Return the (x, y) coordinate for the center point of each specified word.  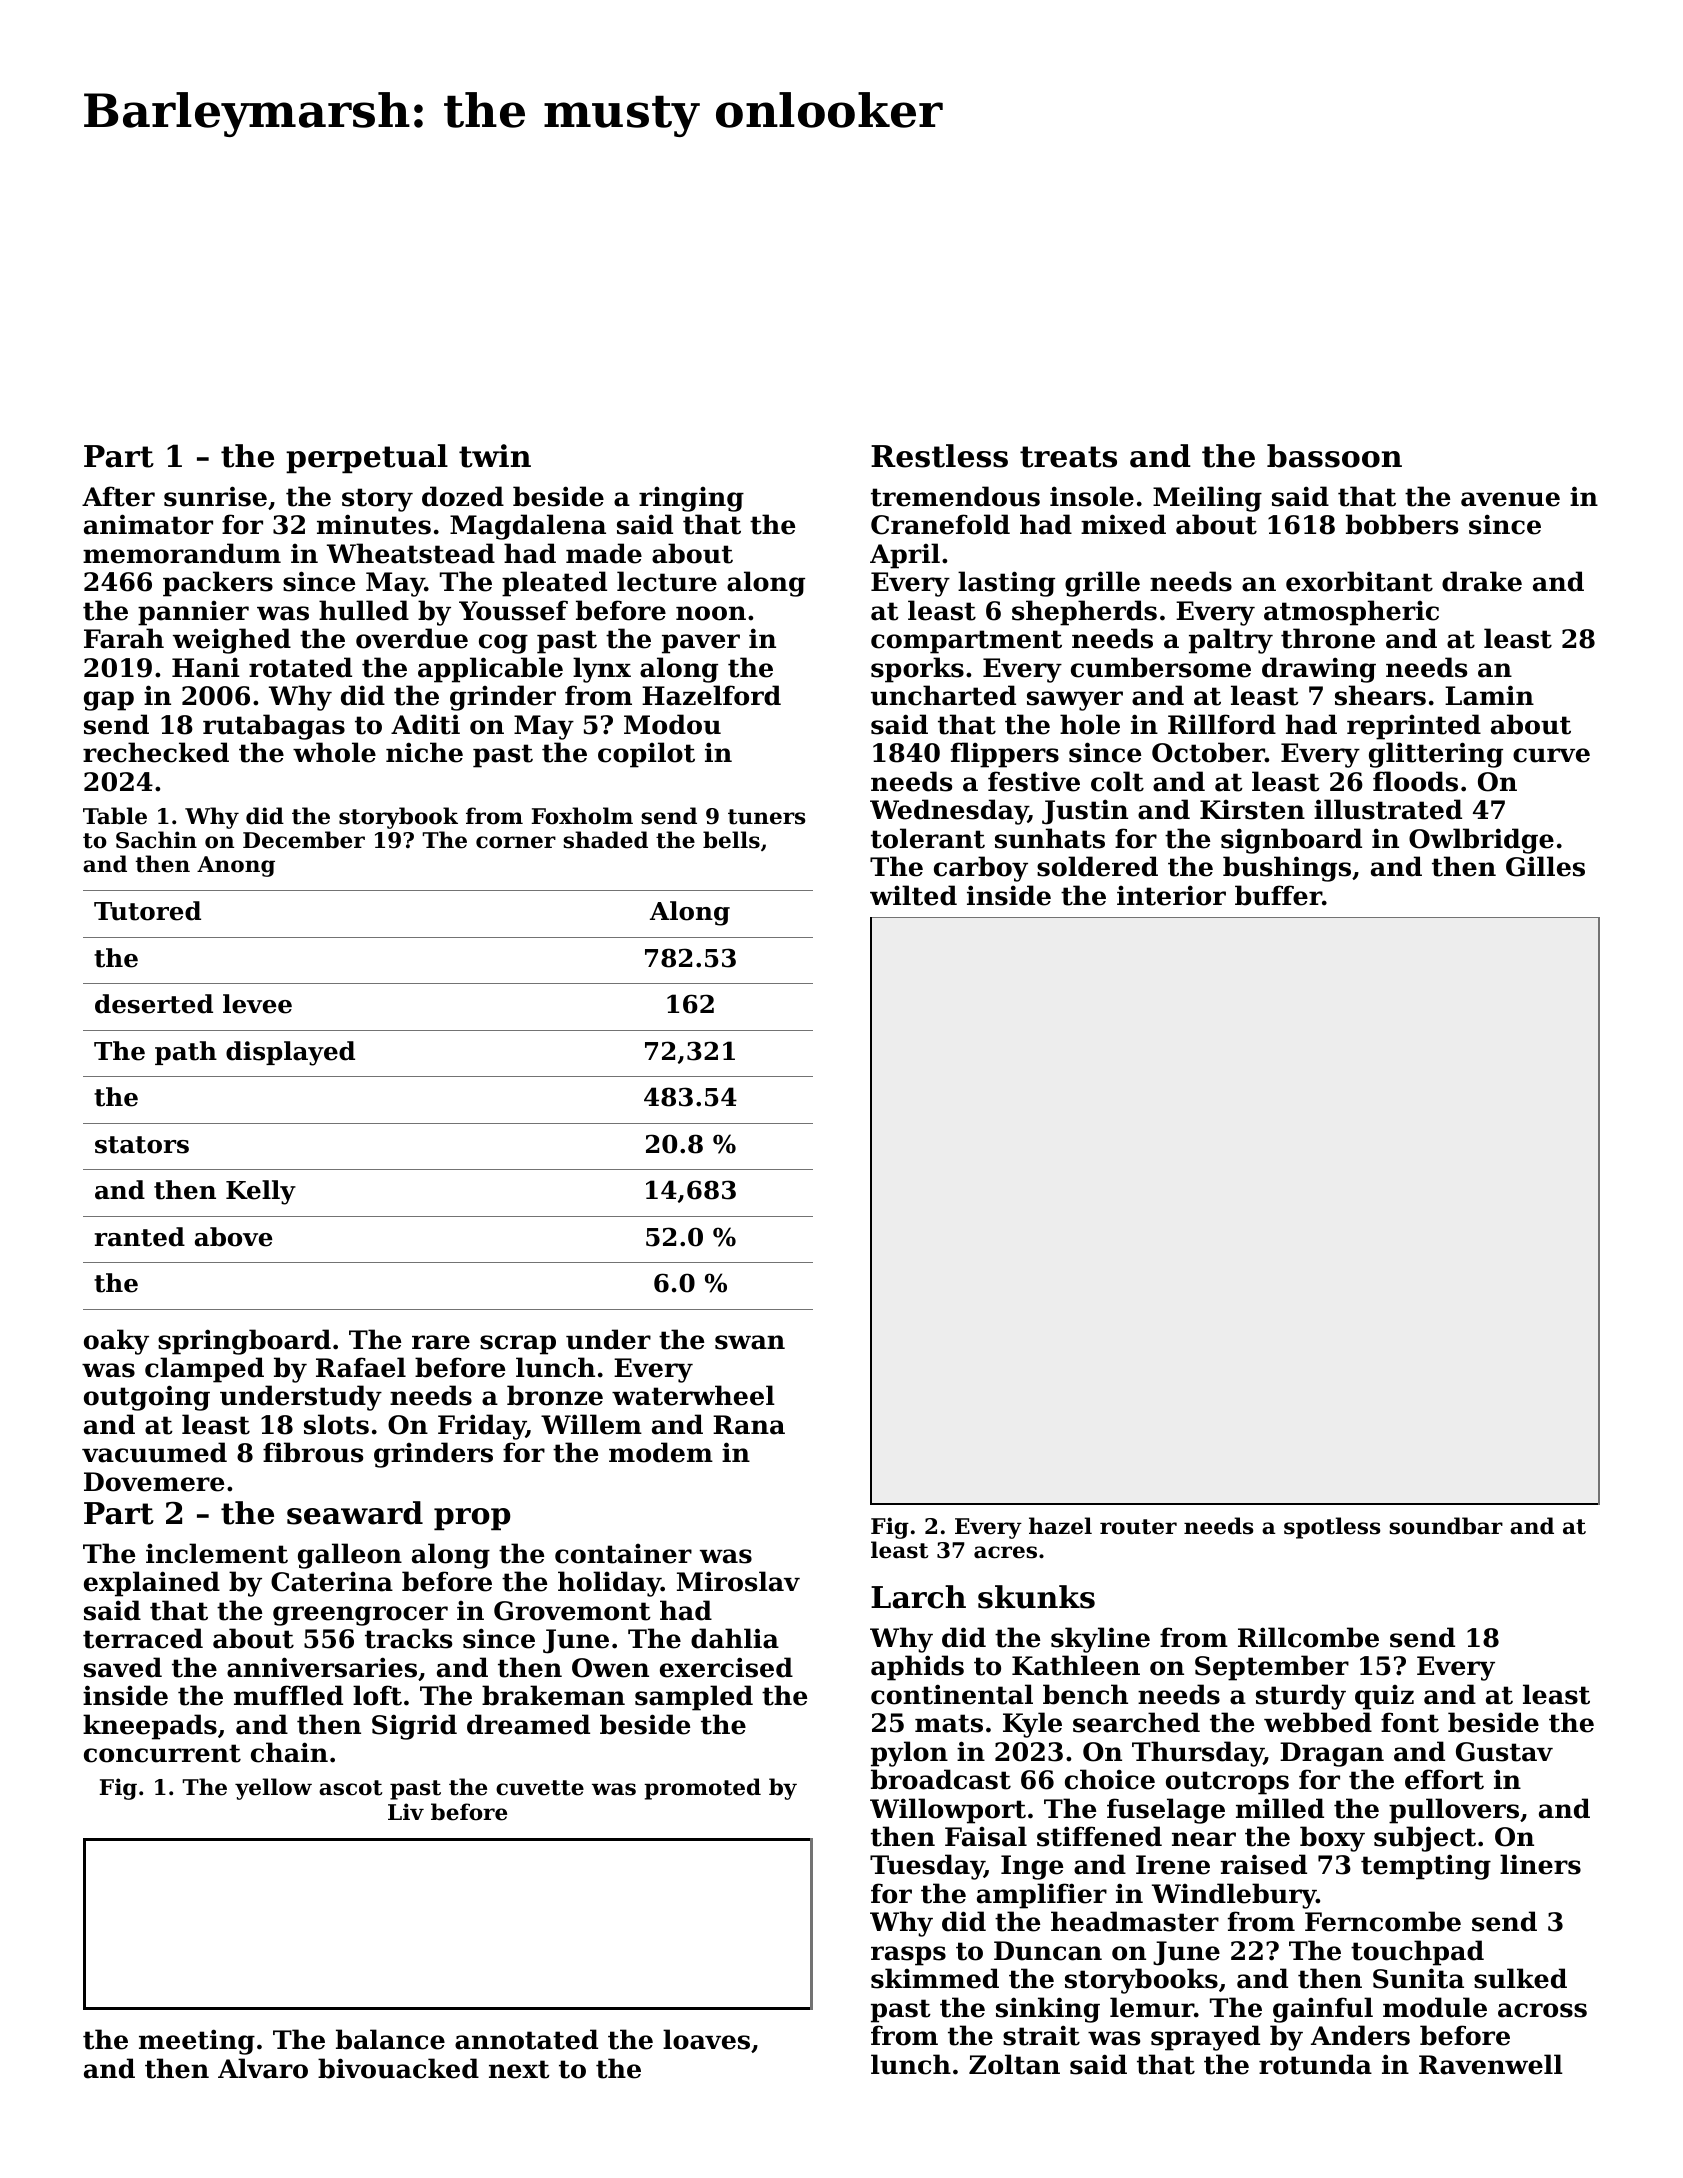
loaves (706, 2039)
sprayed (1205, 2038)
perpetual (367, 458)
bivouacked (398, 2068)
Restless (939, 456)
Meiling (1207, 499)
